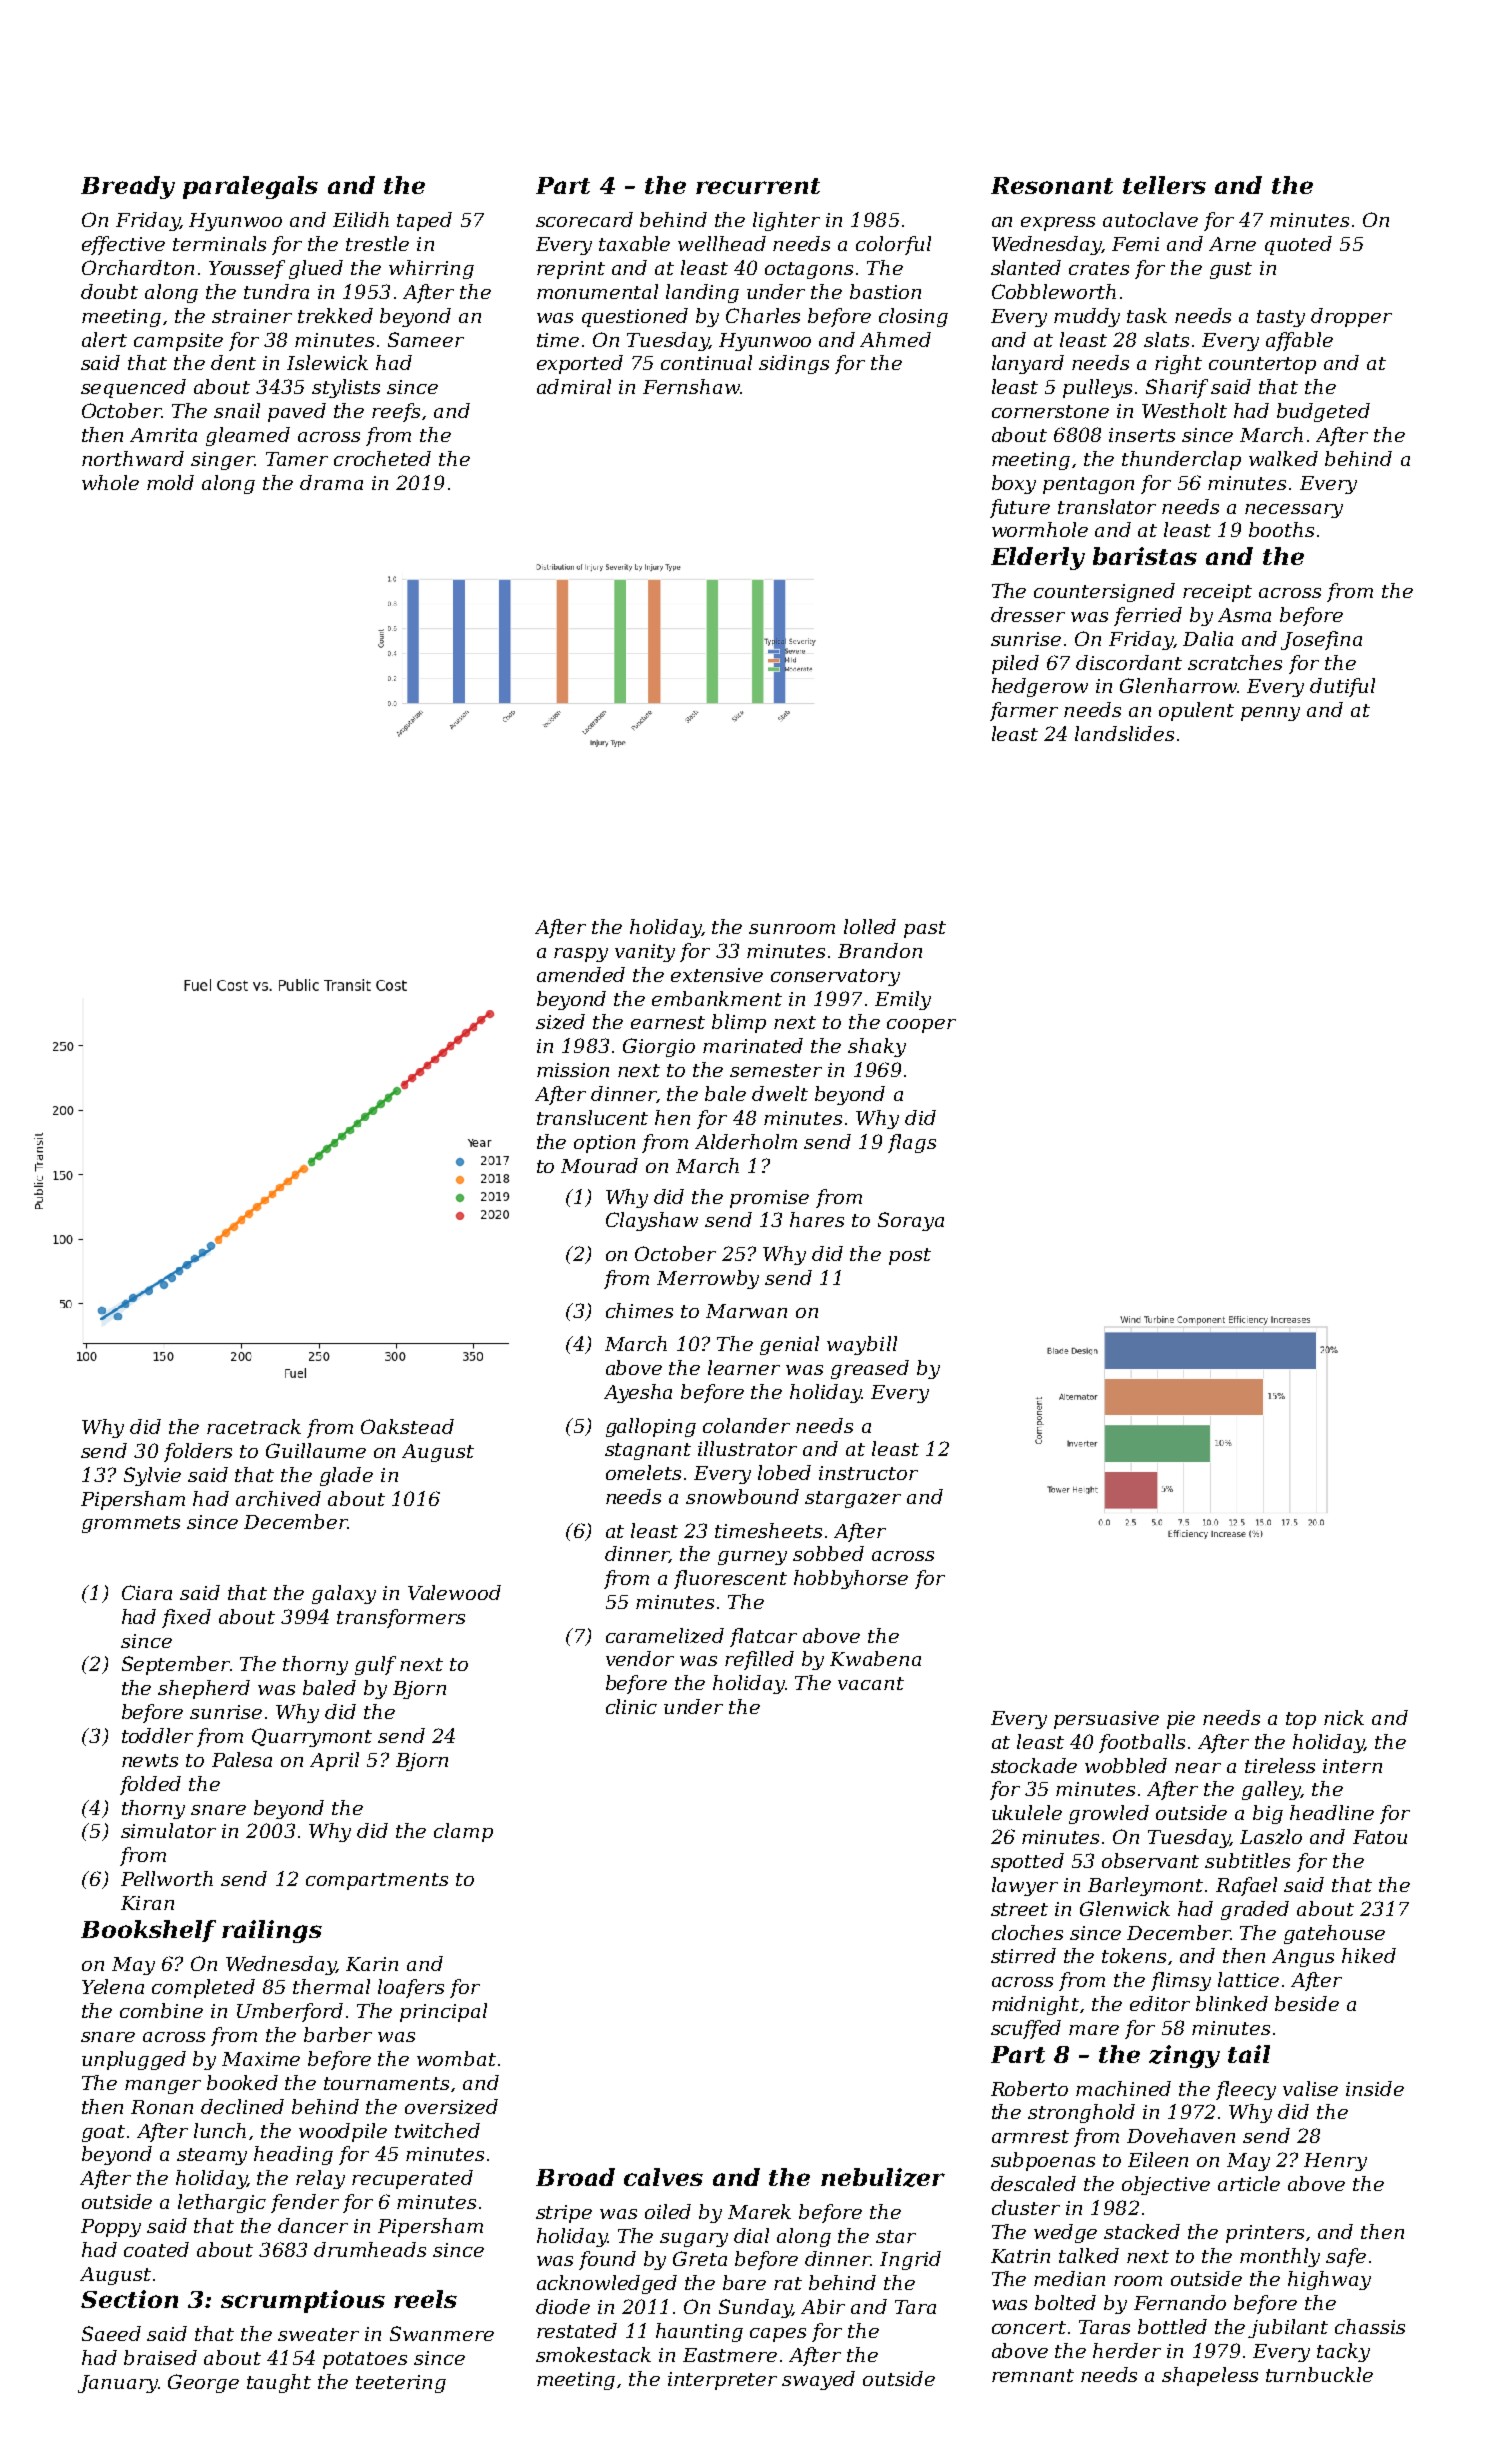 The height and width of the image is (2464, 1496). Describe the element at coordinates (128, 187) in the image. I see `Bready` at that location.
